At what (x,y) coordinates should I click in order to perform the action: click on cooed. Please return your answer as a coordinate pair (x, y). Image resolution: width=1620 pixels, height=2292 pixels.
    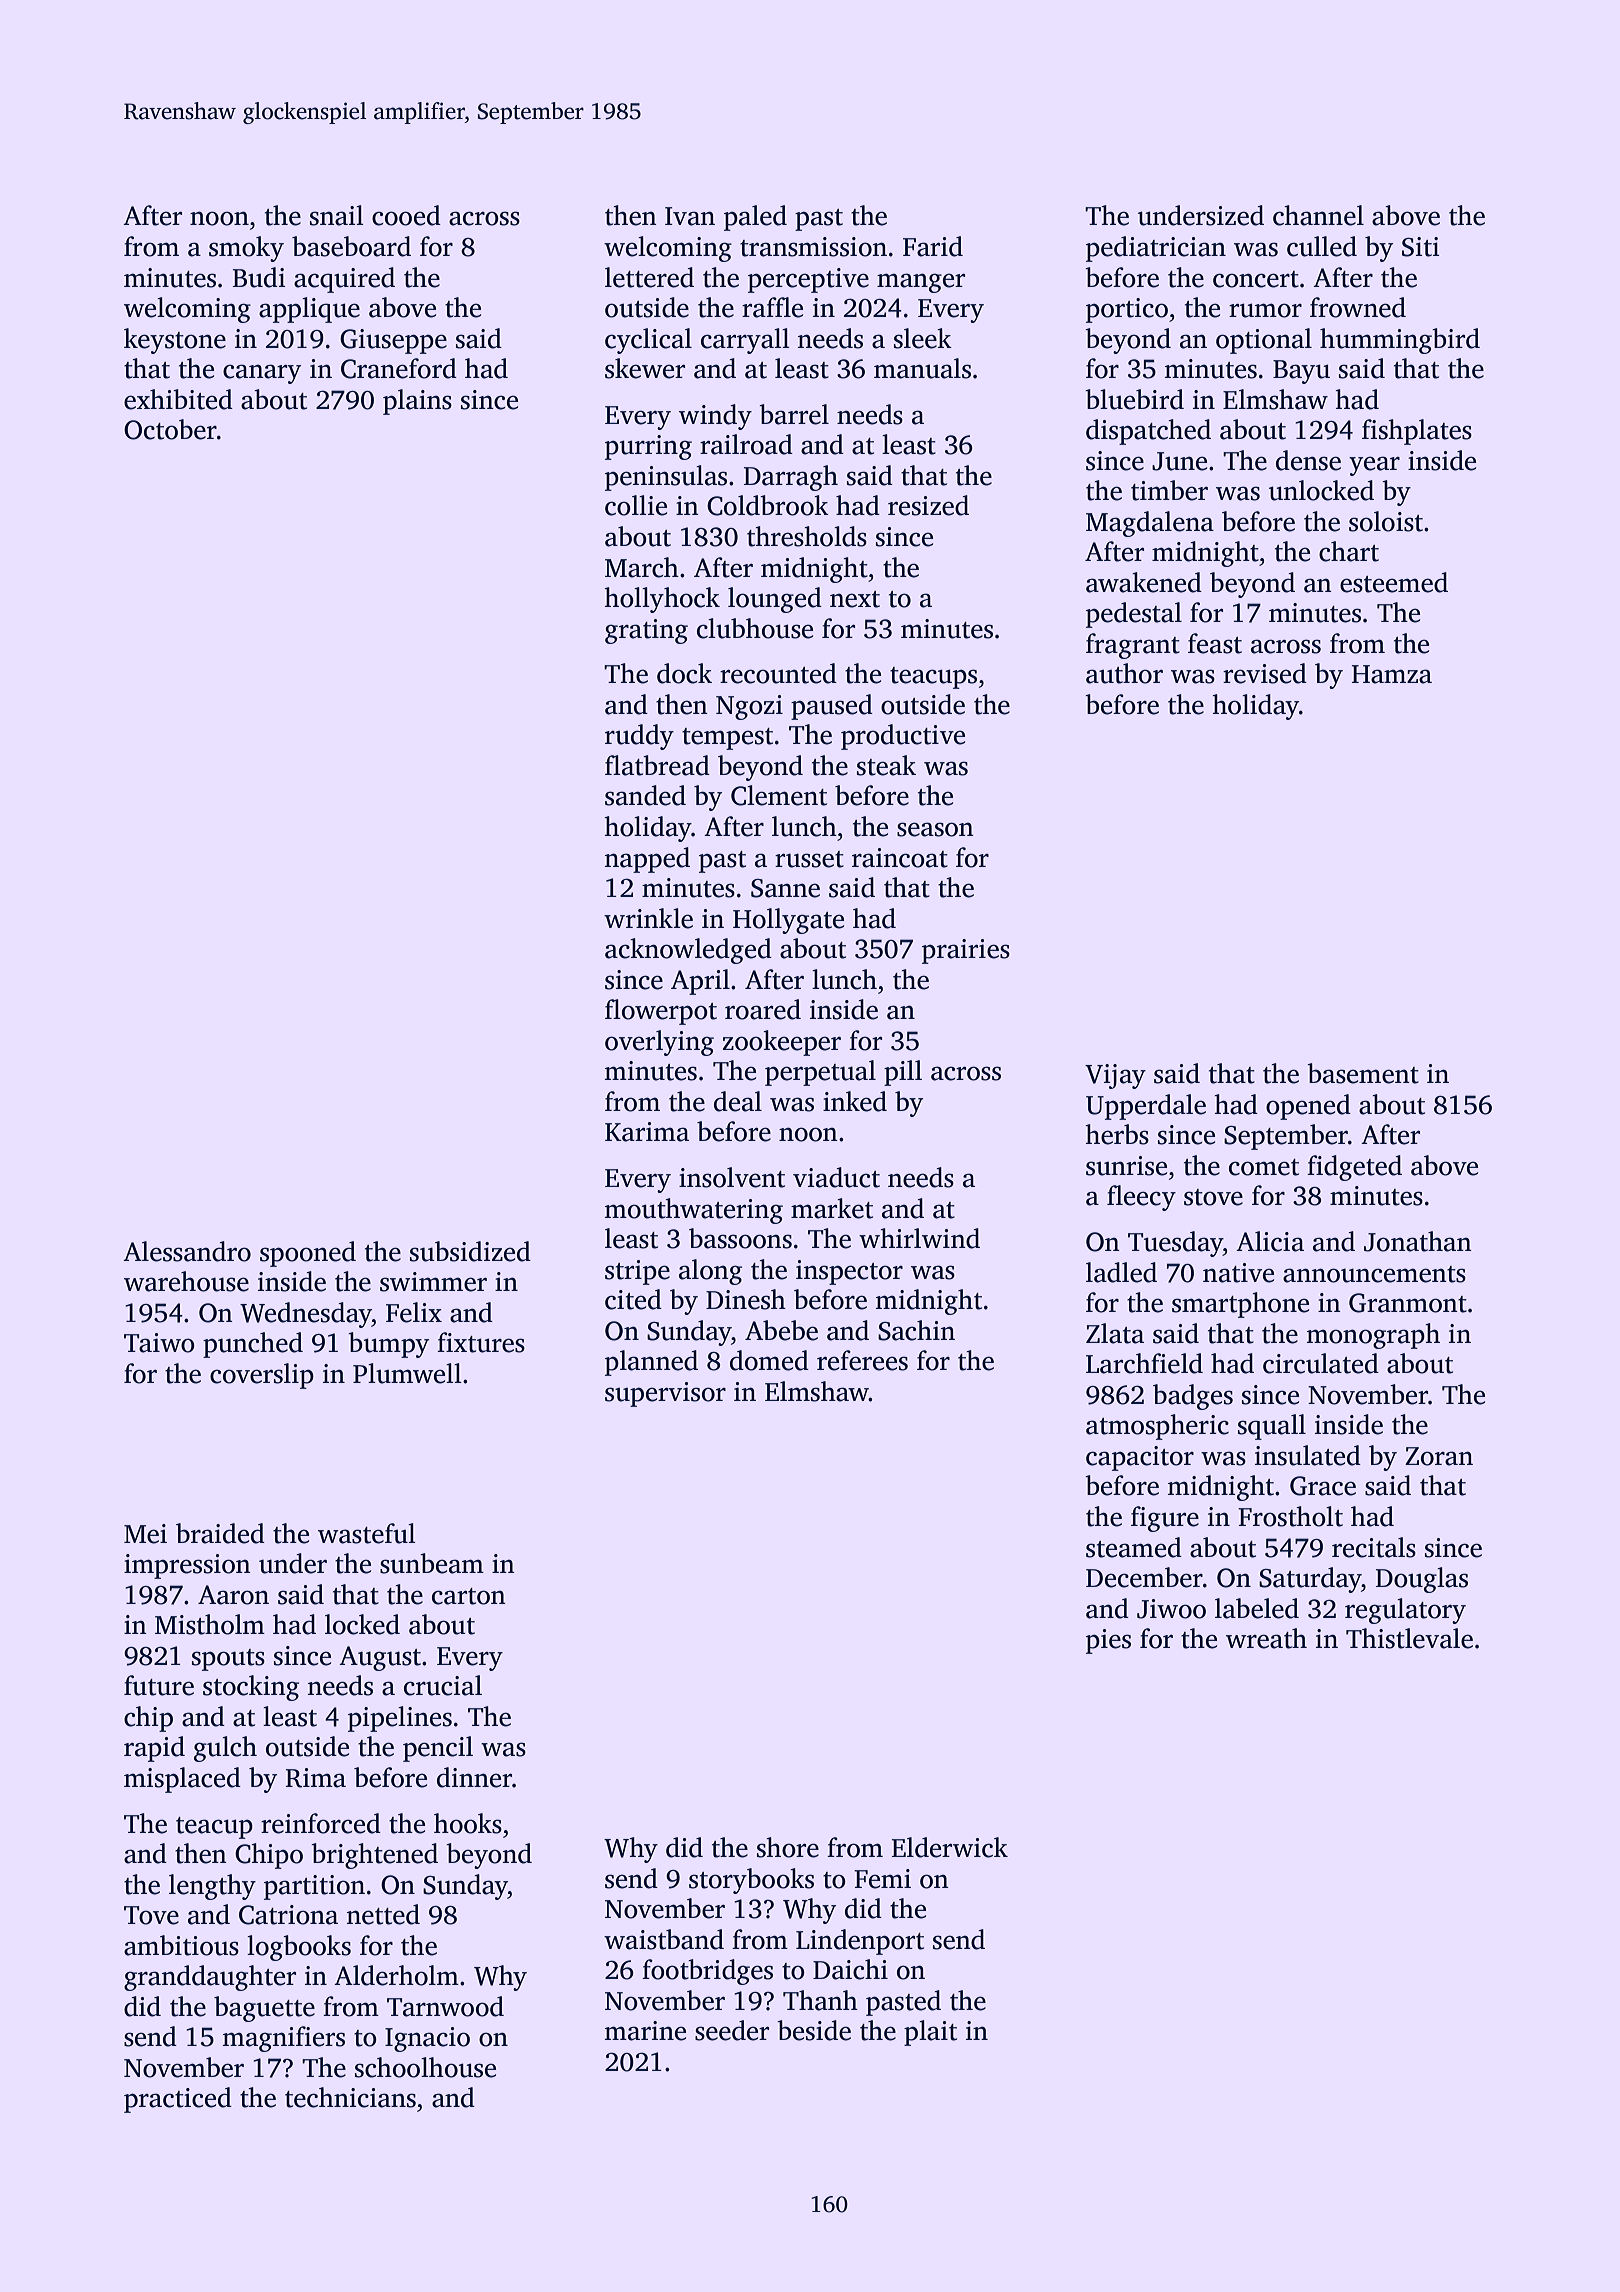
    Looking at the image, I should click on (406, 215).
